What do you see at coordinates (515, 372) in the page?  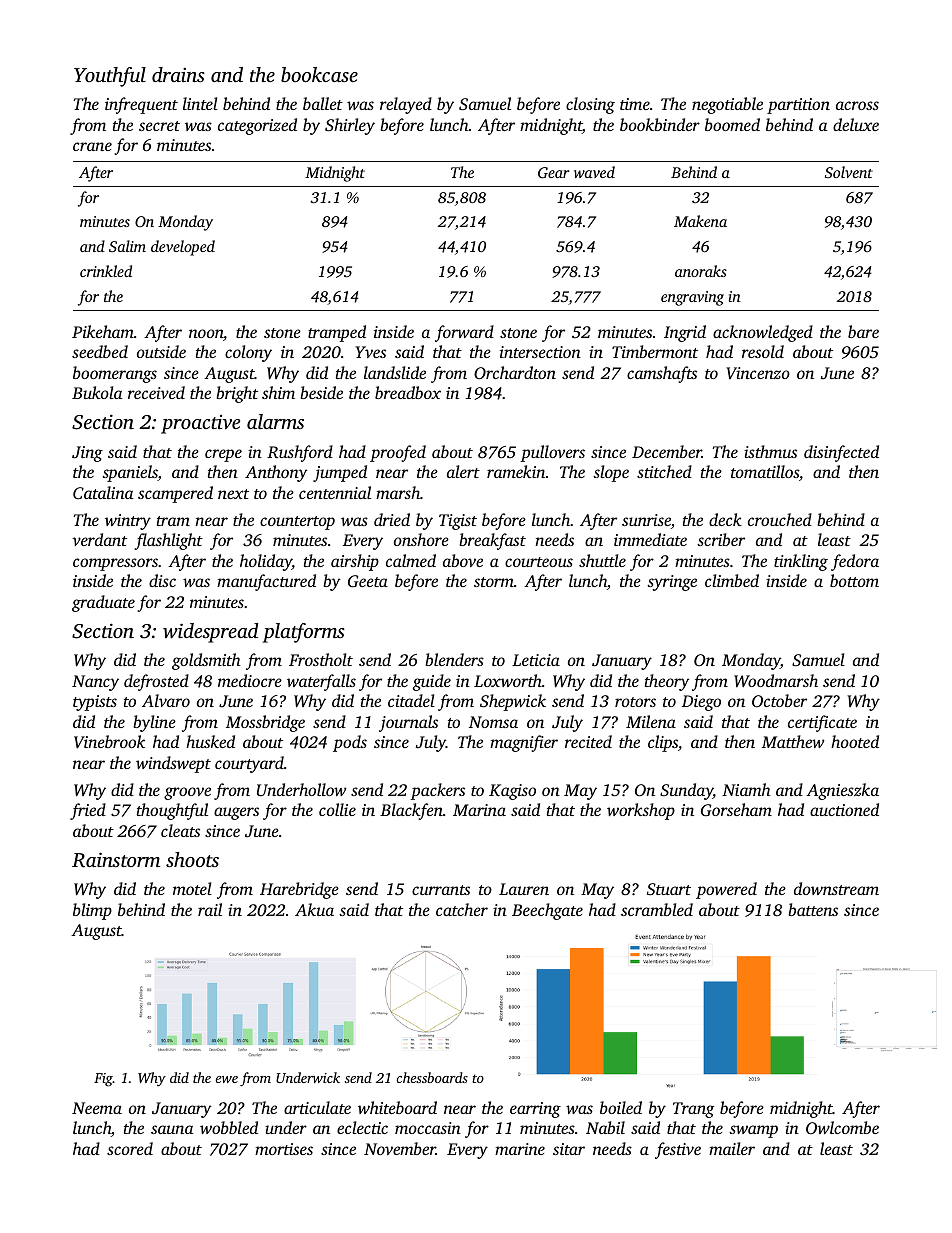 I see `Orchardton` at bounding box center [515, 372].
